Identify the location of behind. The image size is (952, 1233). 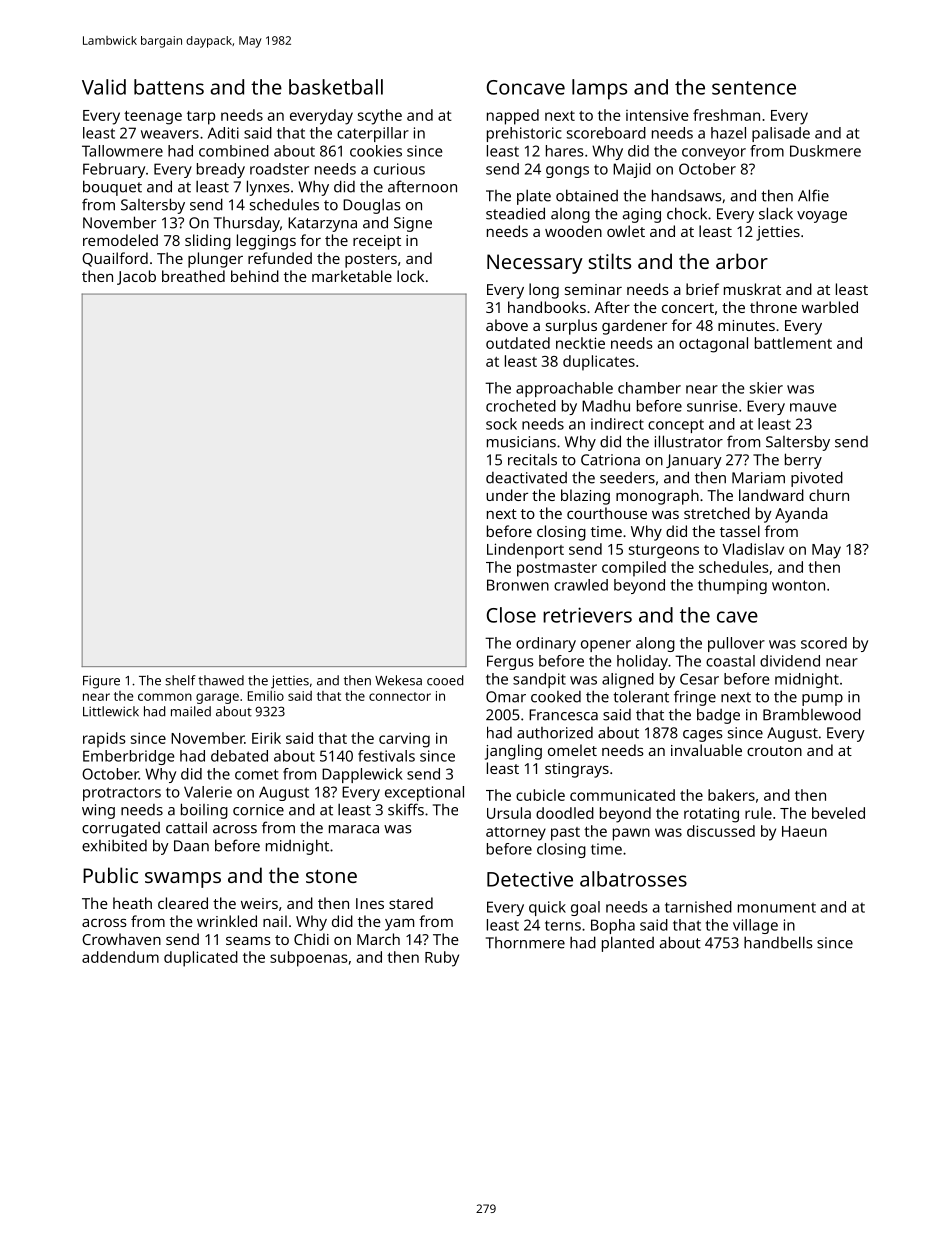
(255, 276).
